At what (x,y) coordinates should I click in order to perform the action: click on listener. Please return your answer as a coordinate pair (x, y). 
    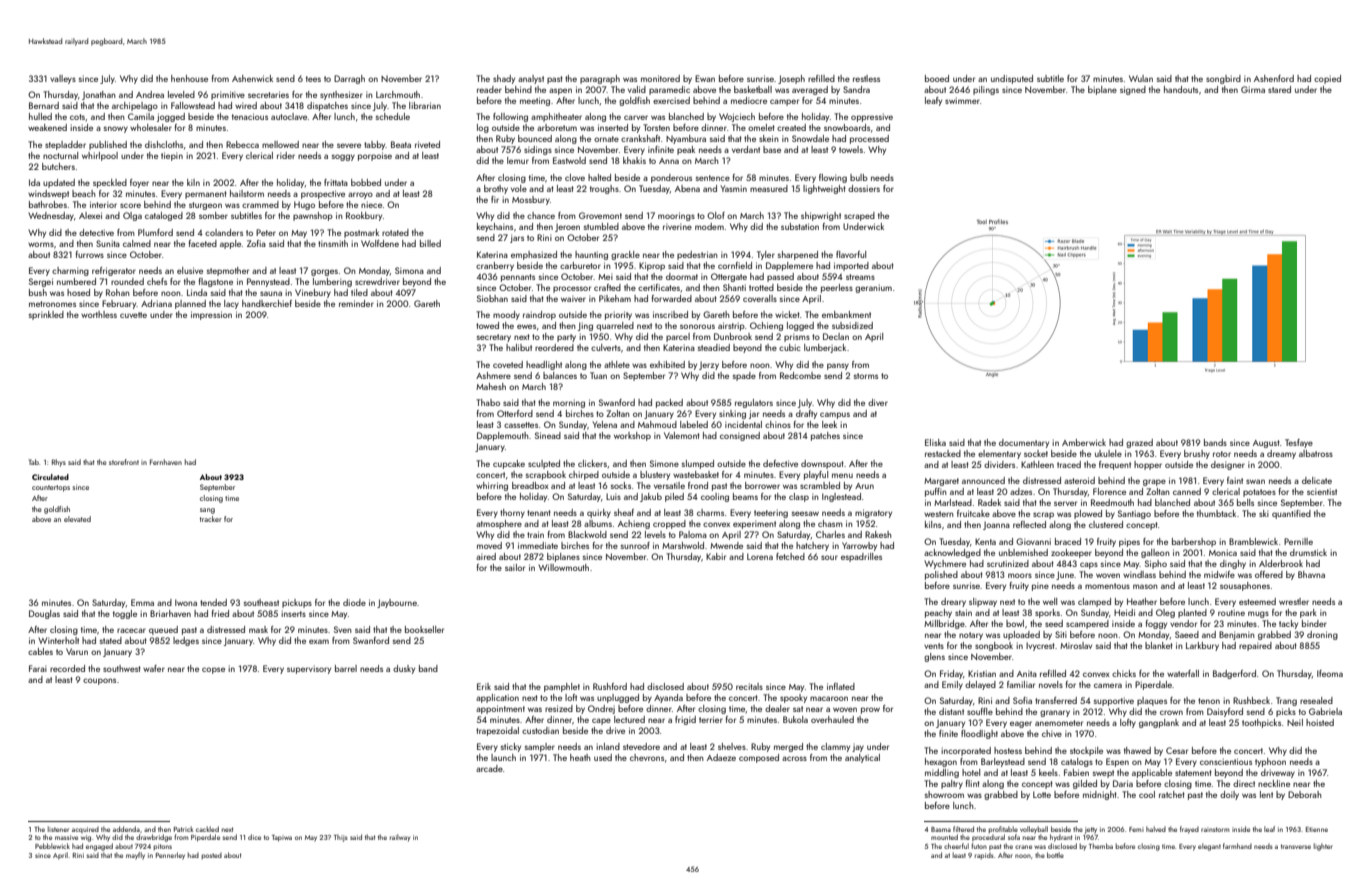
    Looking at the image, I should click on (58, 829).
